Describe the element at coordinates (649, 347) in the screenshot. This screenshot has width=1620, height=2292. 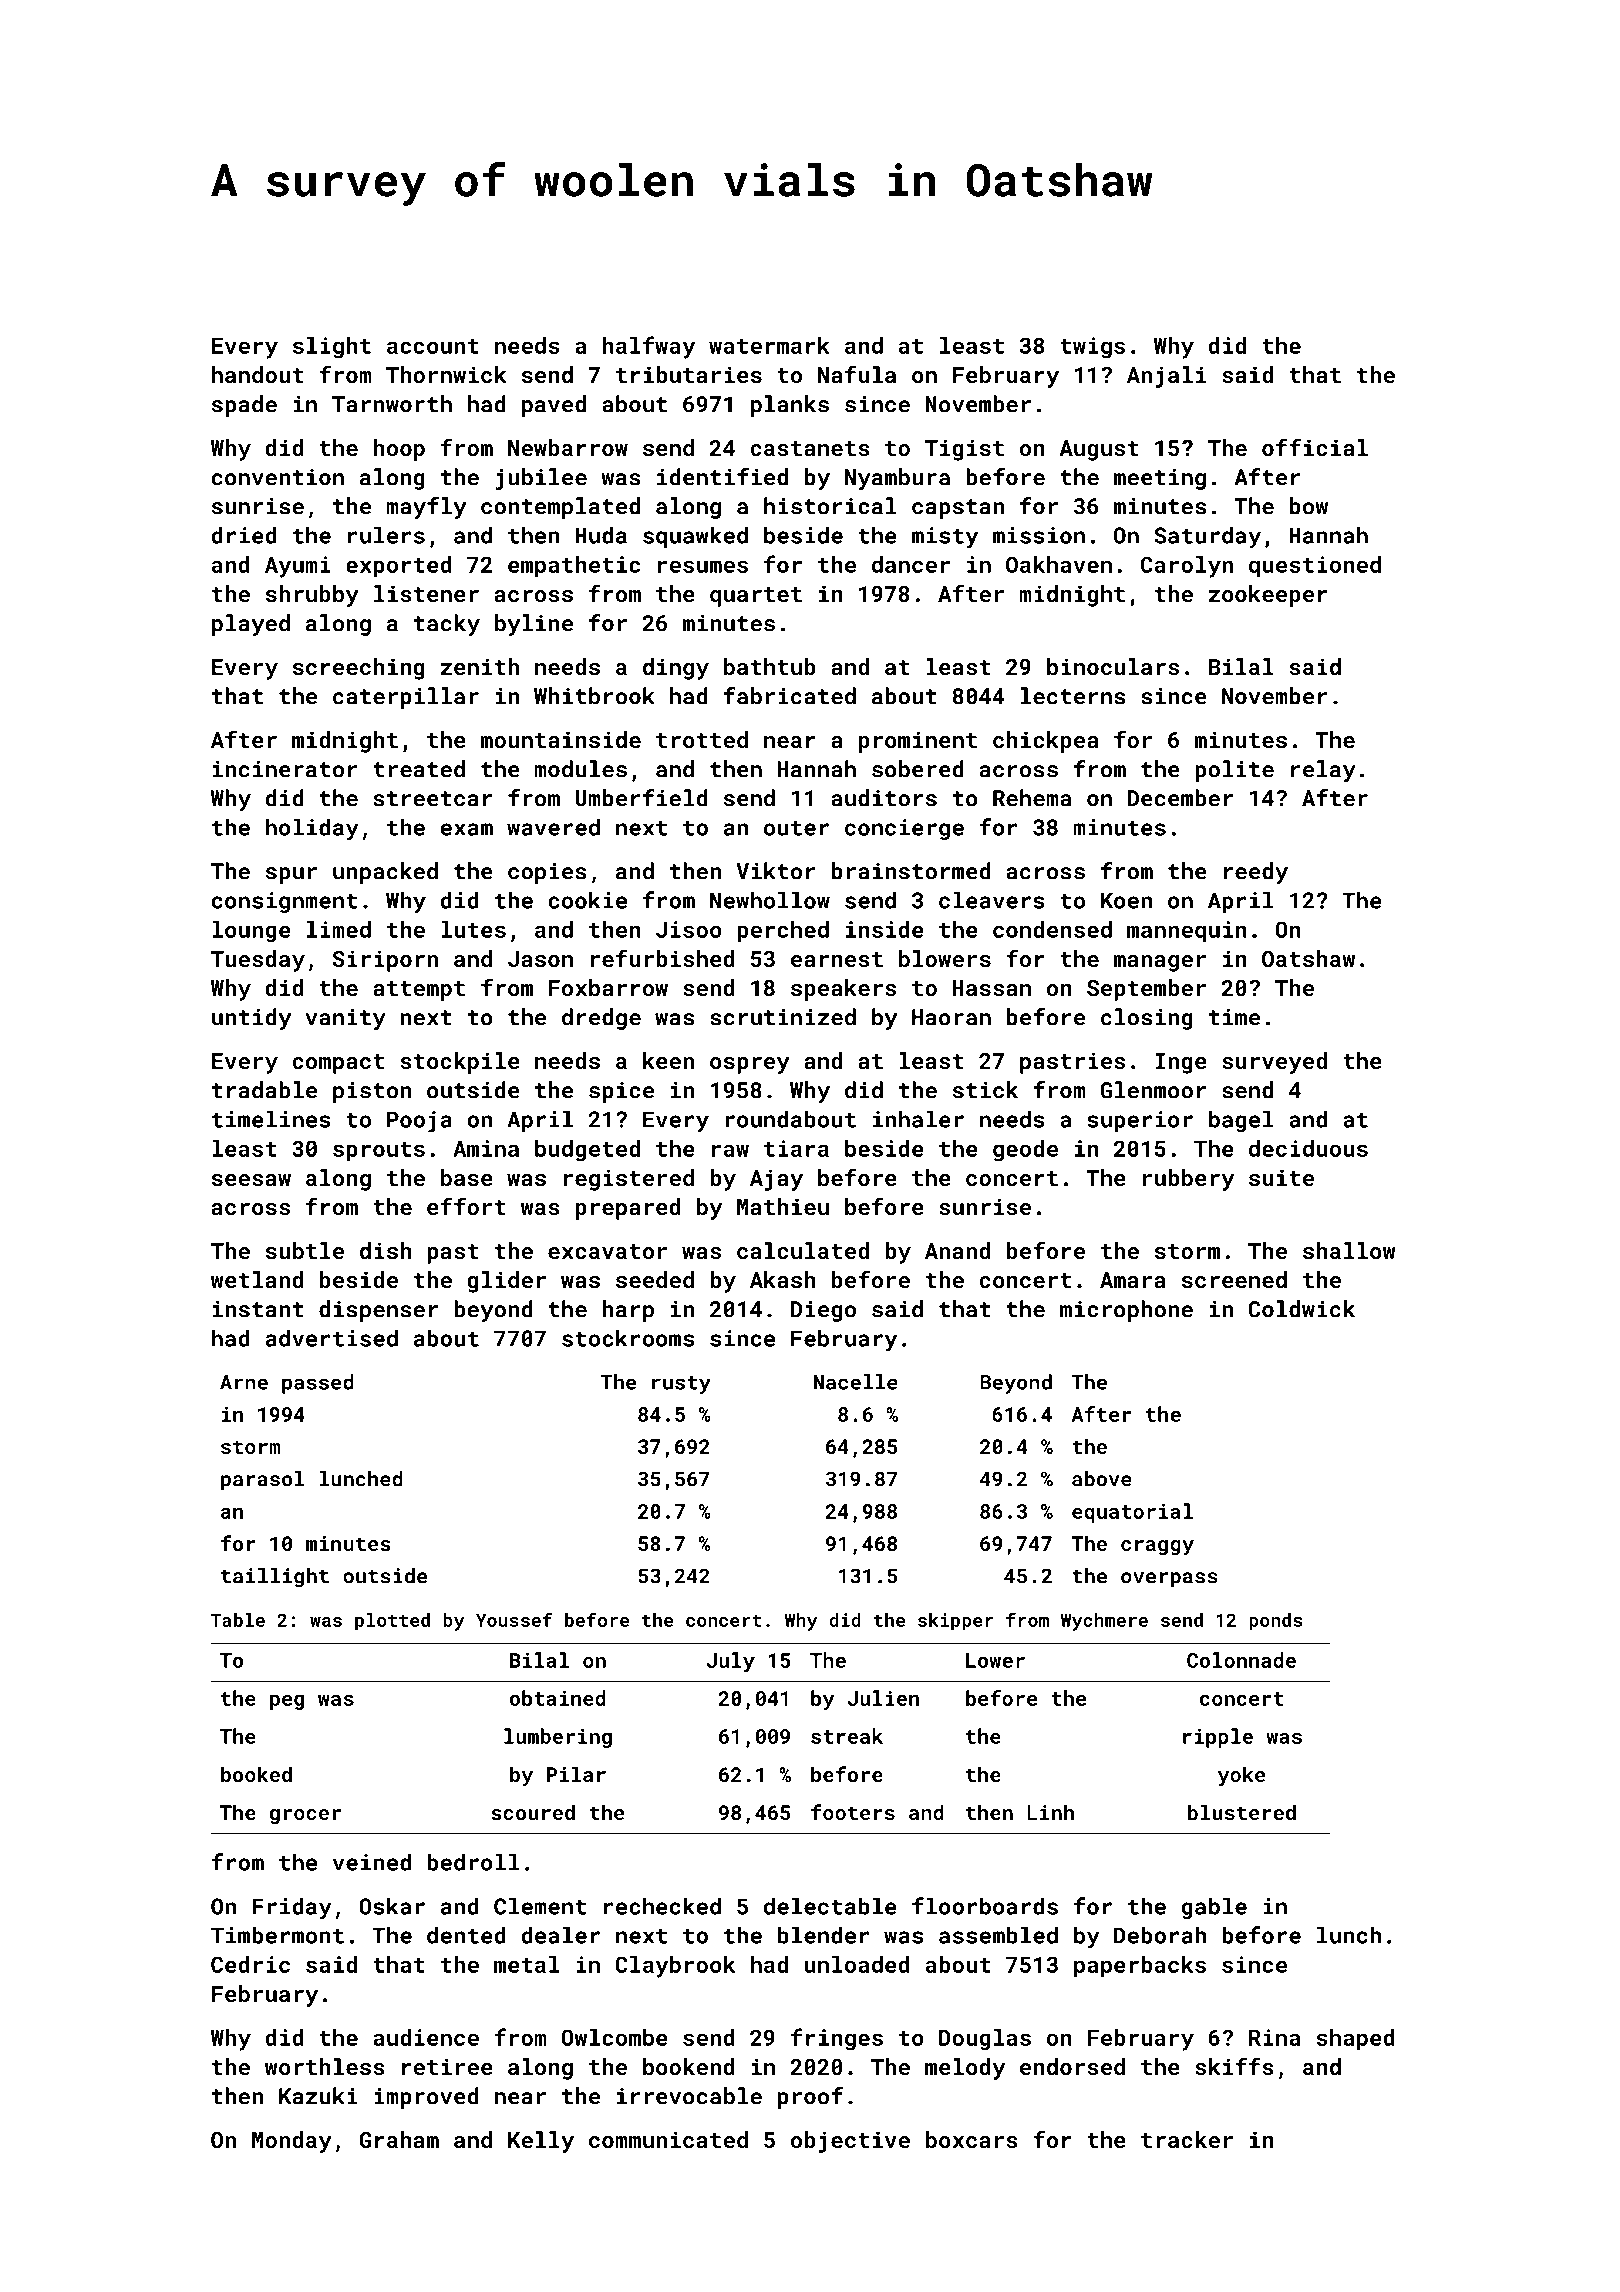
I see `halfway` at that location.
